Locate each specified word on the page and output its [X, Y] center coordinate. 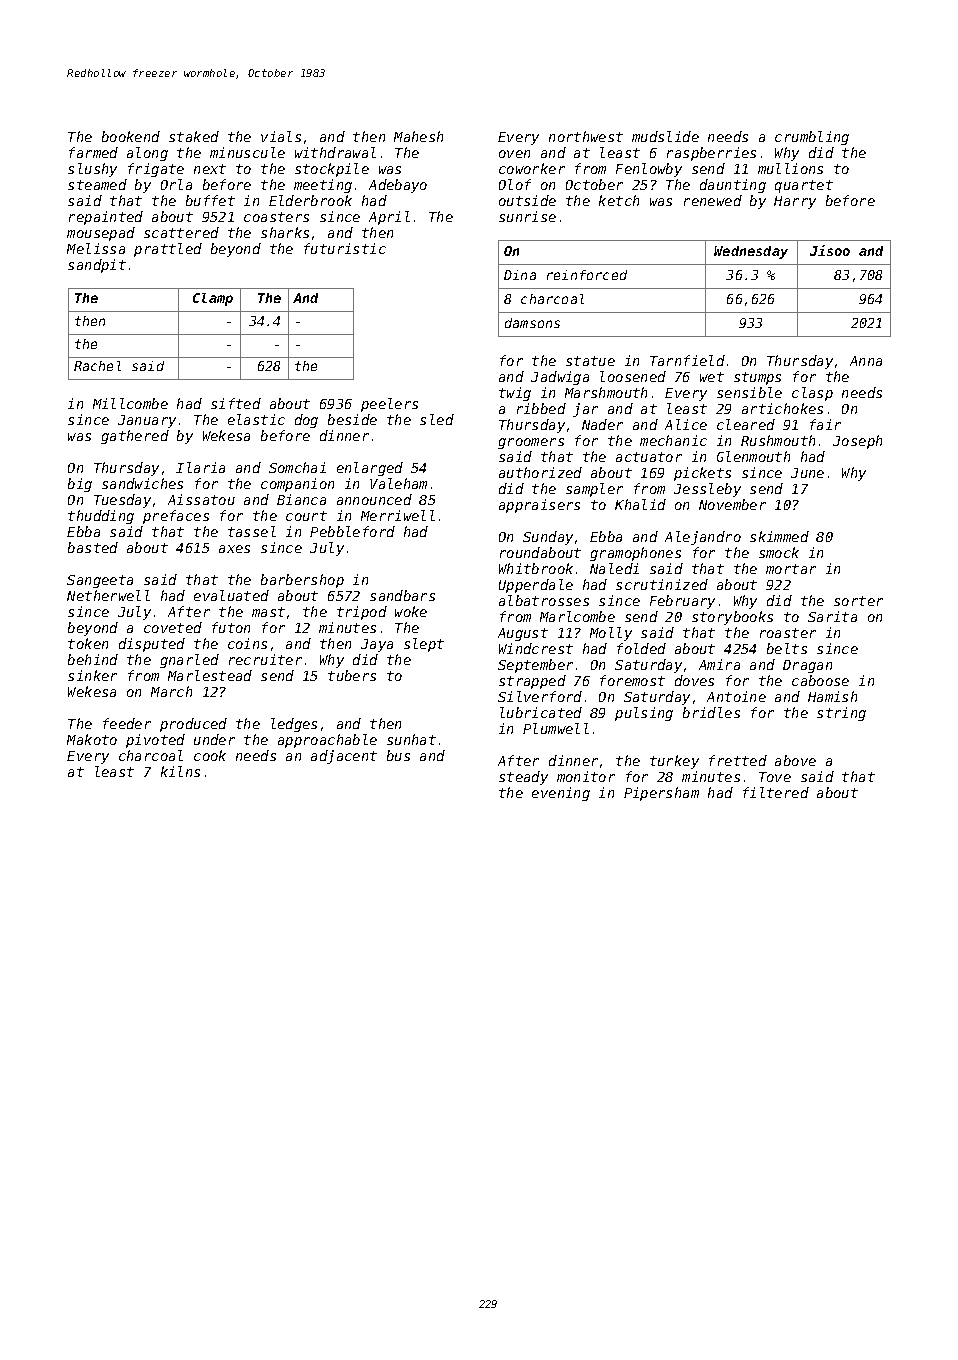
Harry [795, 202]
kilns [180, 771]
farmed [93, 152]
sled [437, 419]
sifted [236, 403]
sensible [749, 392]
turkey [674, 762]
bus [398, 755]
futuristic [345, 248]
